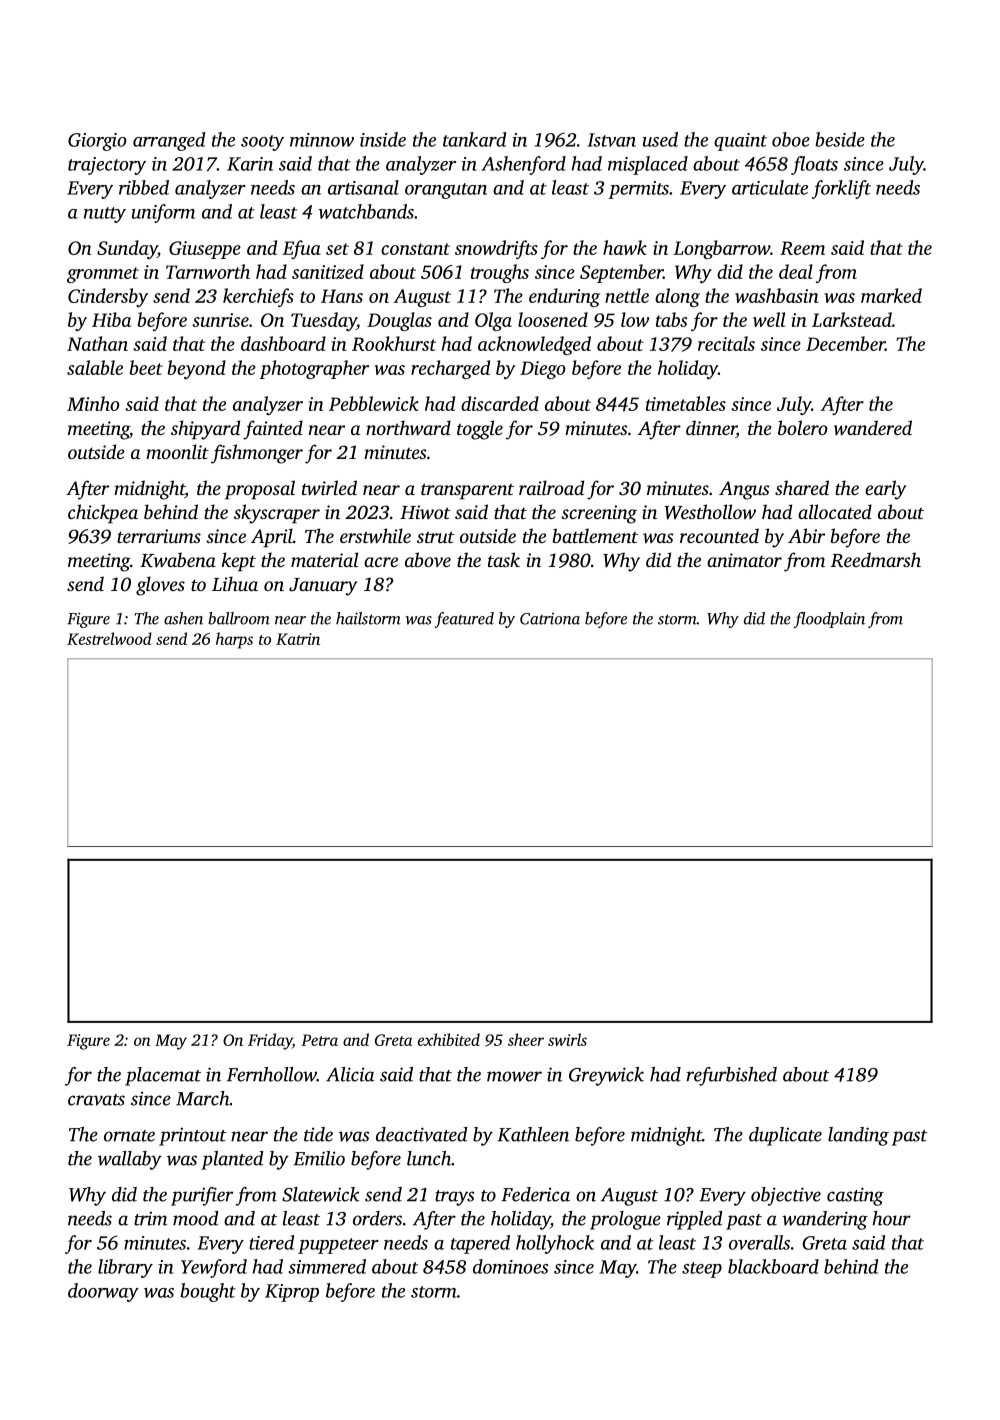 The width and height of the page is (1000, 1420). Describe the element at coordinates (97, 142) in the page. I see `Giorgio` at that location.
